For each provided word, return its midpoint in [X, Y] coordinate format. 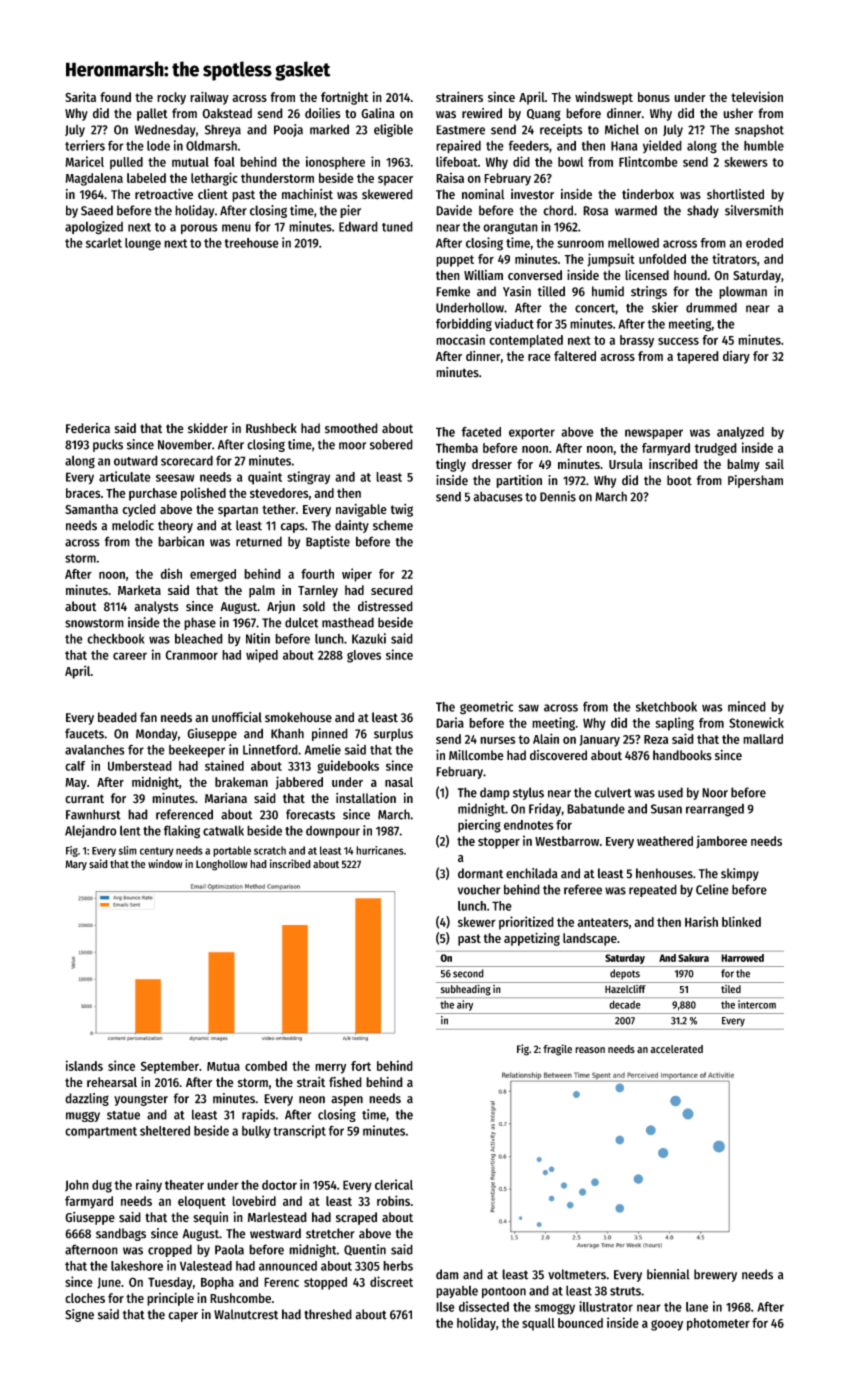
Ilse [445, 1307]
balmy [743, 465]
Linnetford [270, 749]
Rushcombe [240, 1298]
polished [203, 494]
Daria [450, 722]
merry [330, 1069]
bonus [654, 97]
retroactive [164, 194]
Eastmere [460, 130]
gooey [667, 1325]
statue [123, 1115]
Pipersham [755, 481]
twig [402, 510]
